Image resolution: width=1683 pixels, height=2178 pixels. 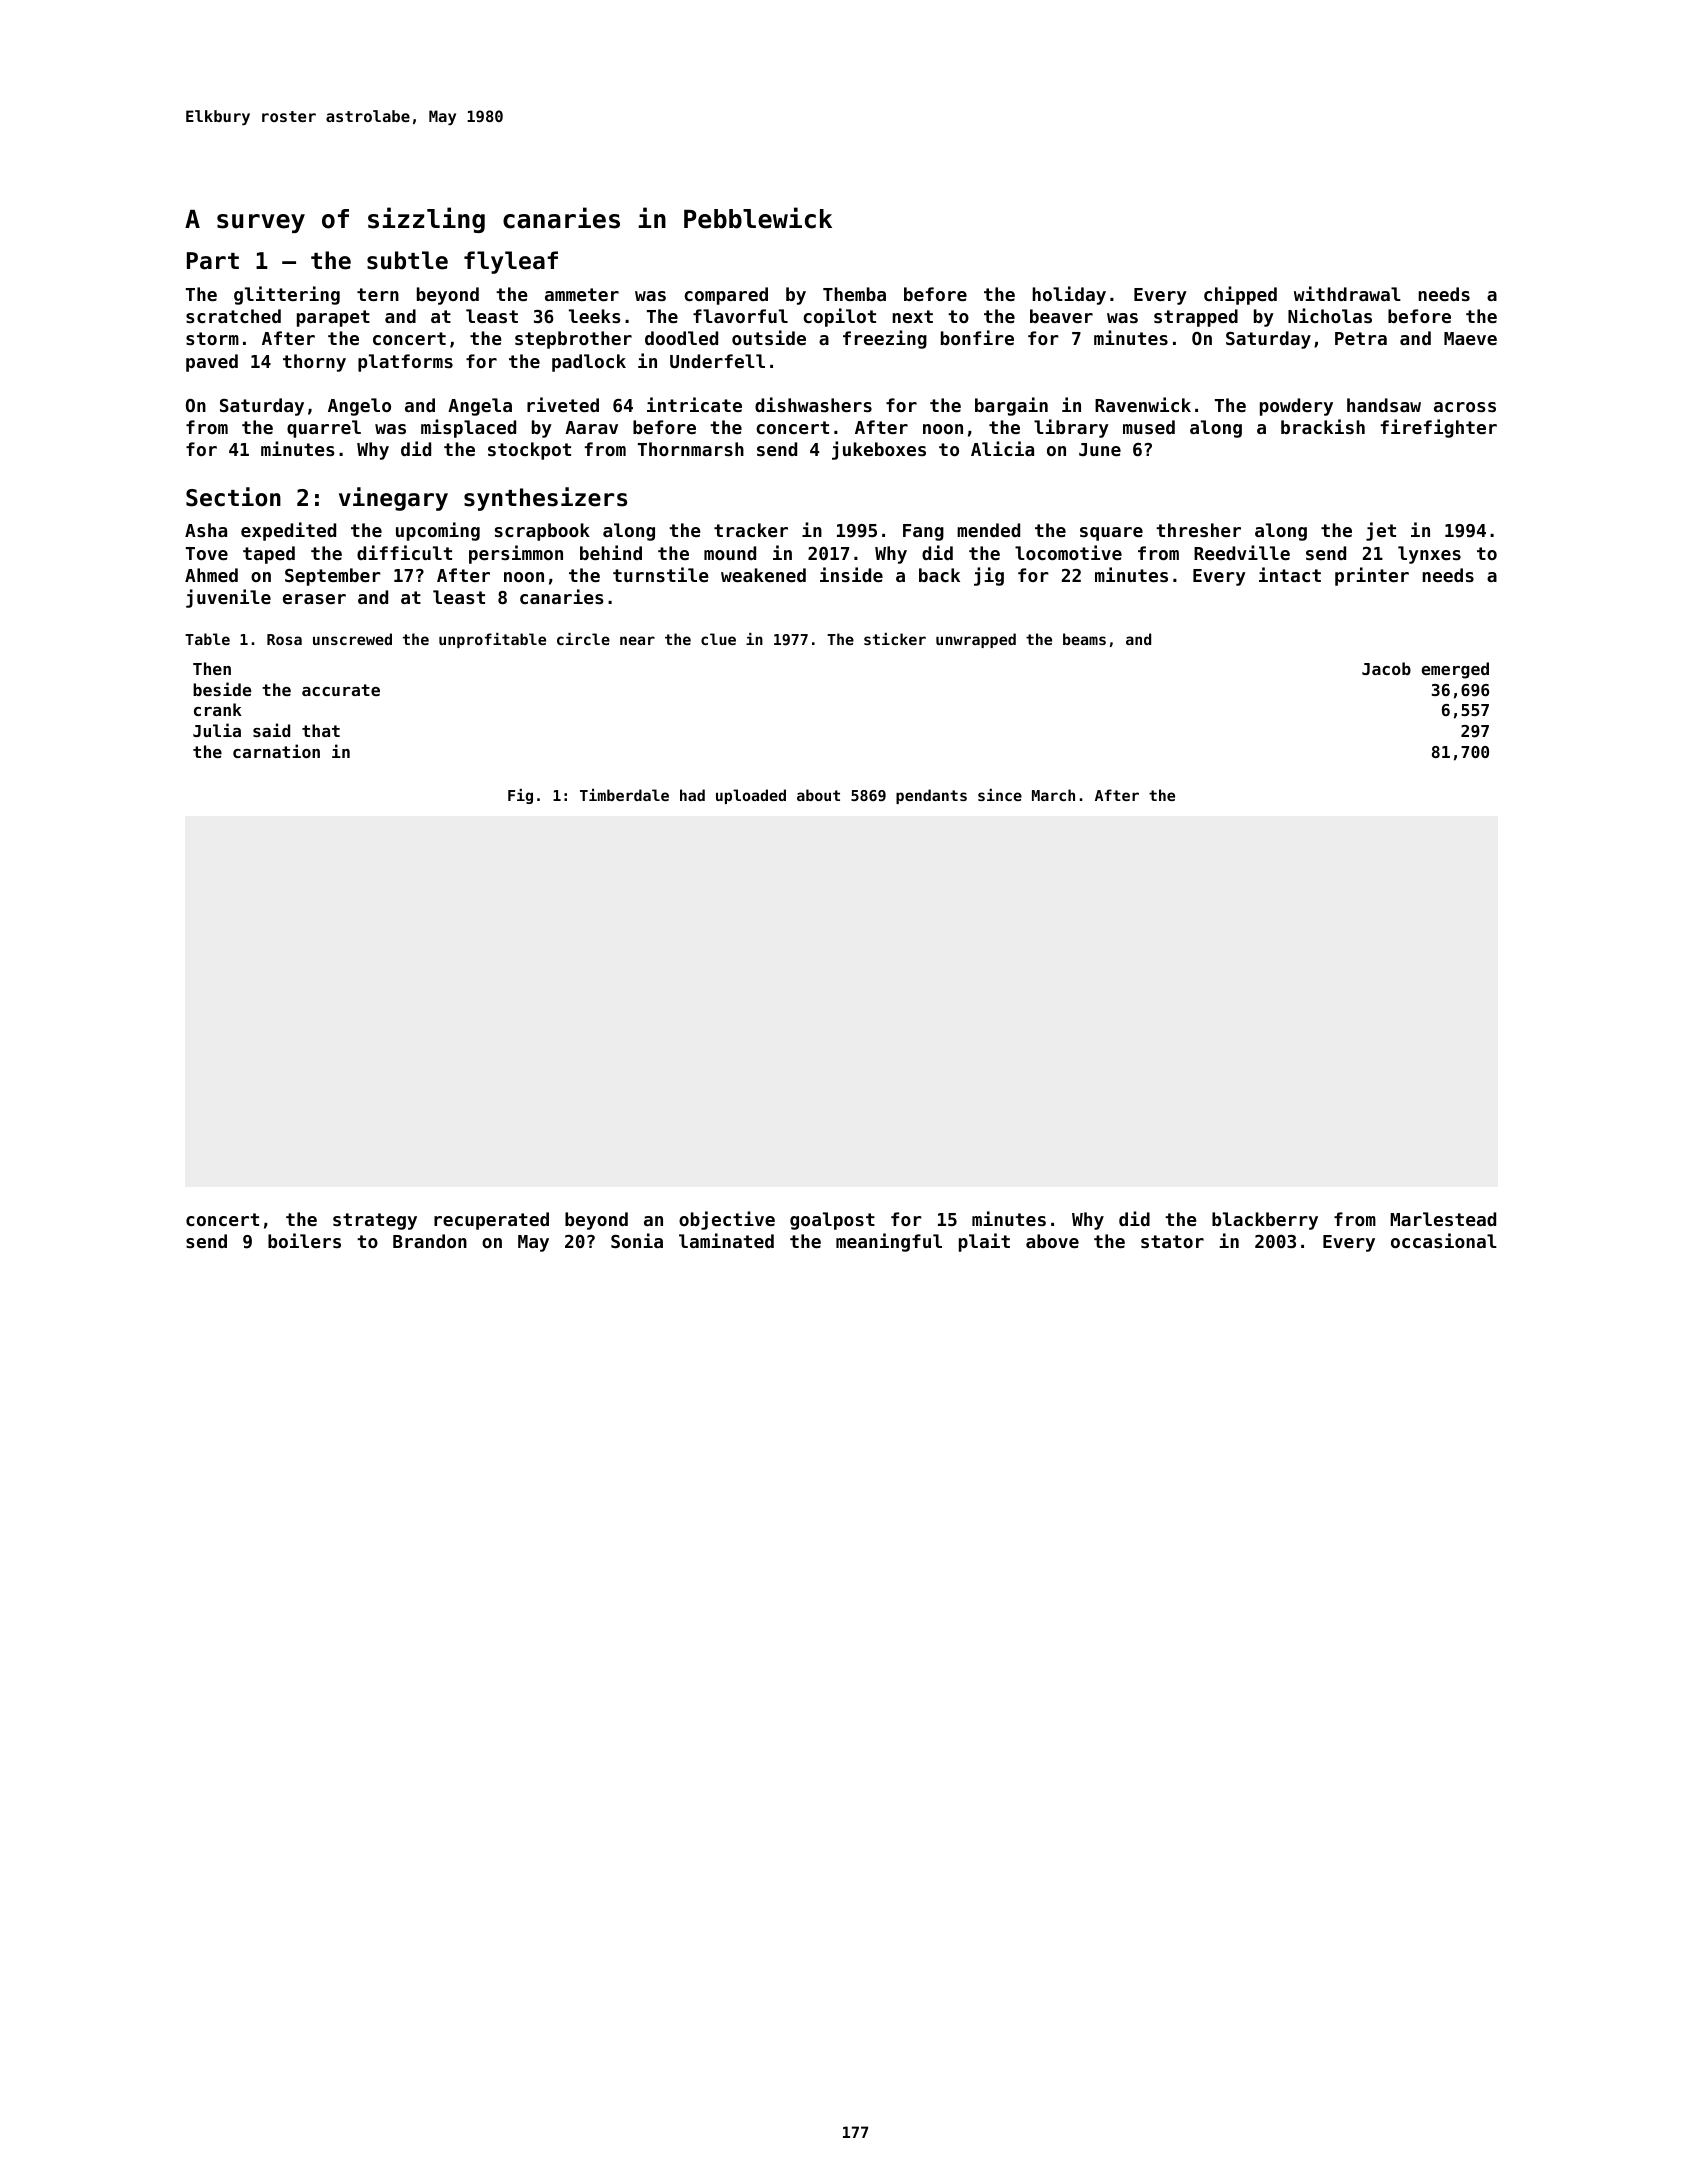 What do you see at coordinates (751, 796) in the screenshot?
I see `uploaded` at bounding box center [751, 796].
